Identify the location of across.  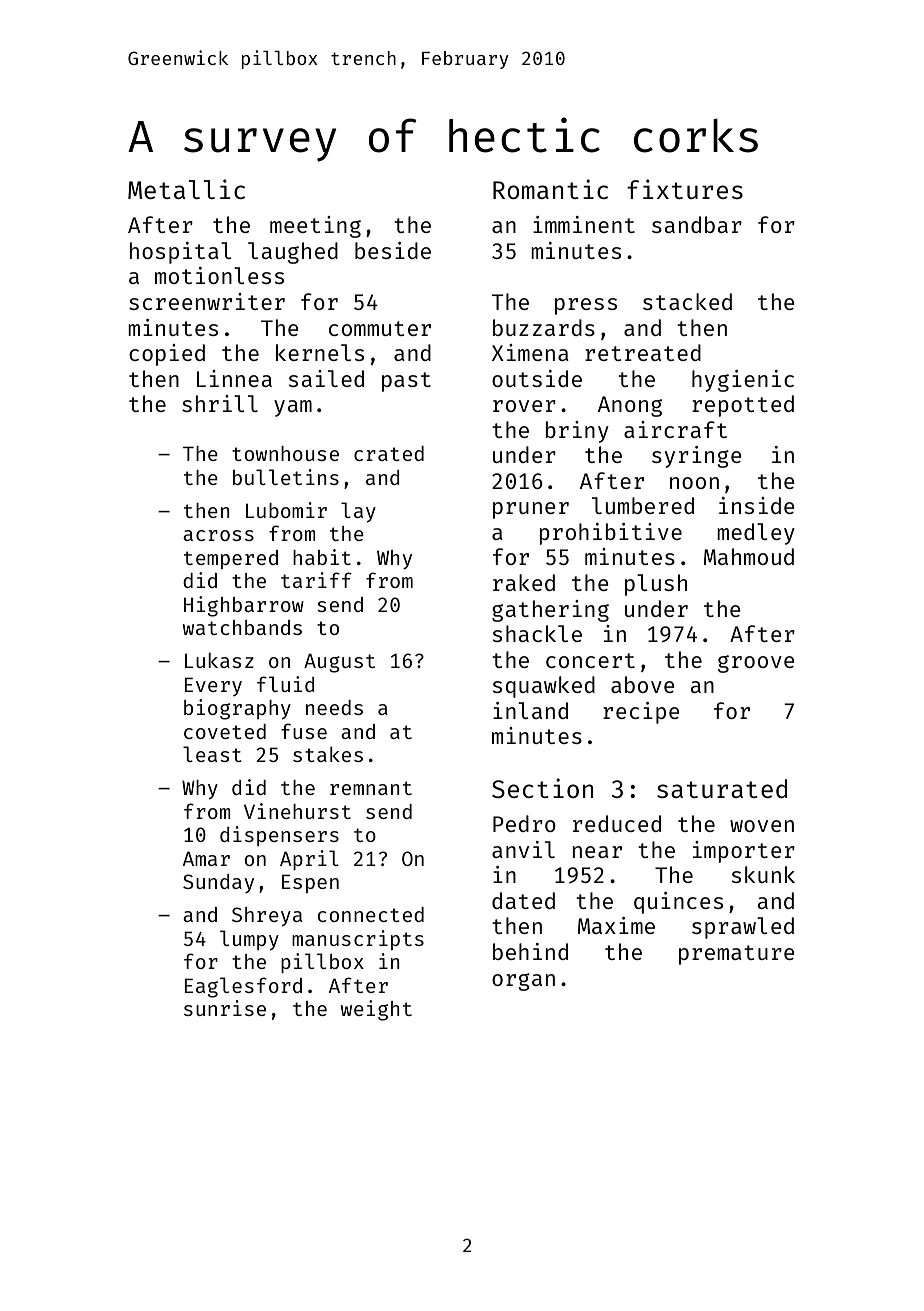
(218, 535).
